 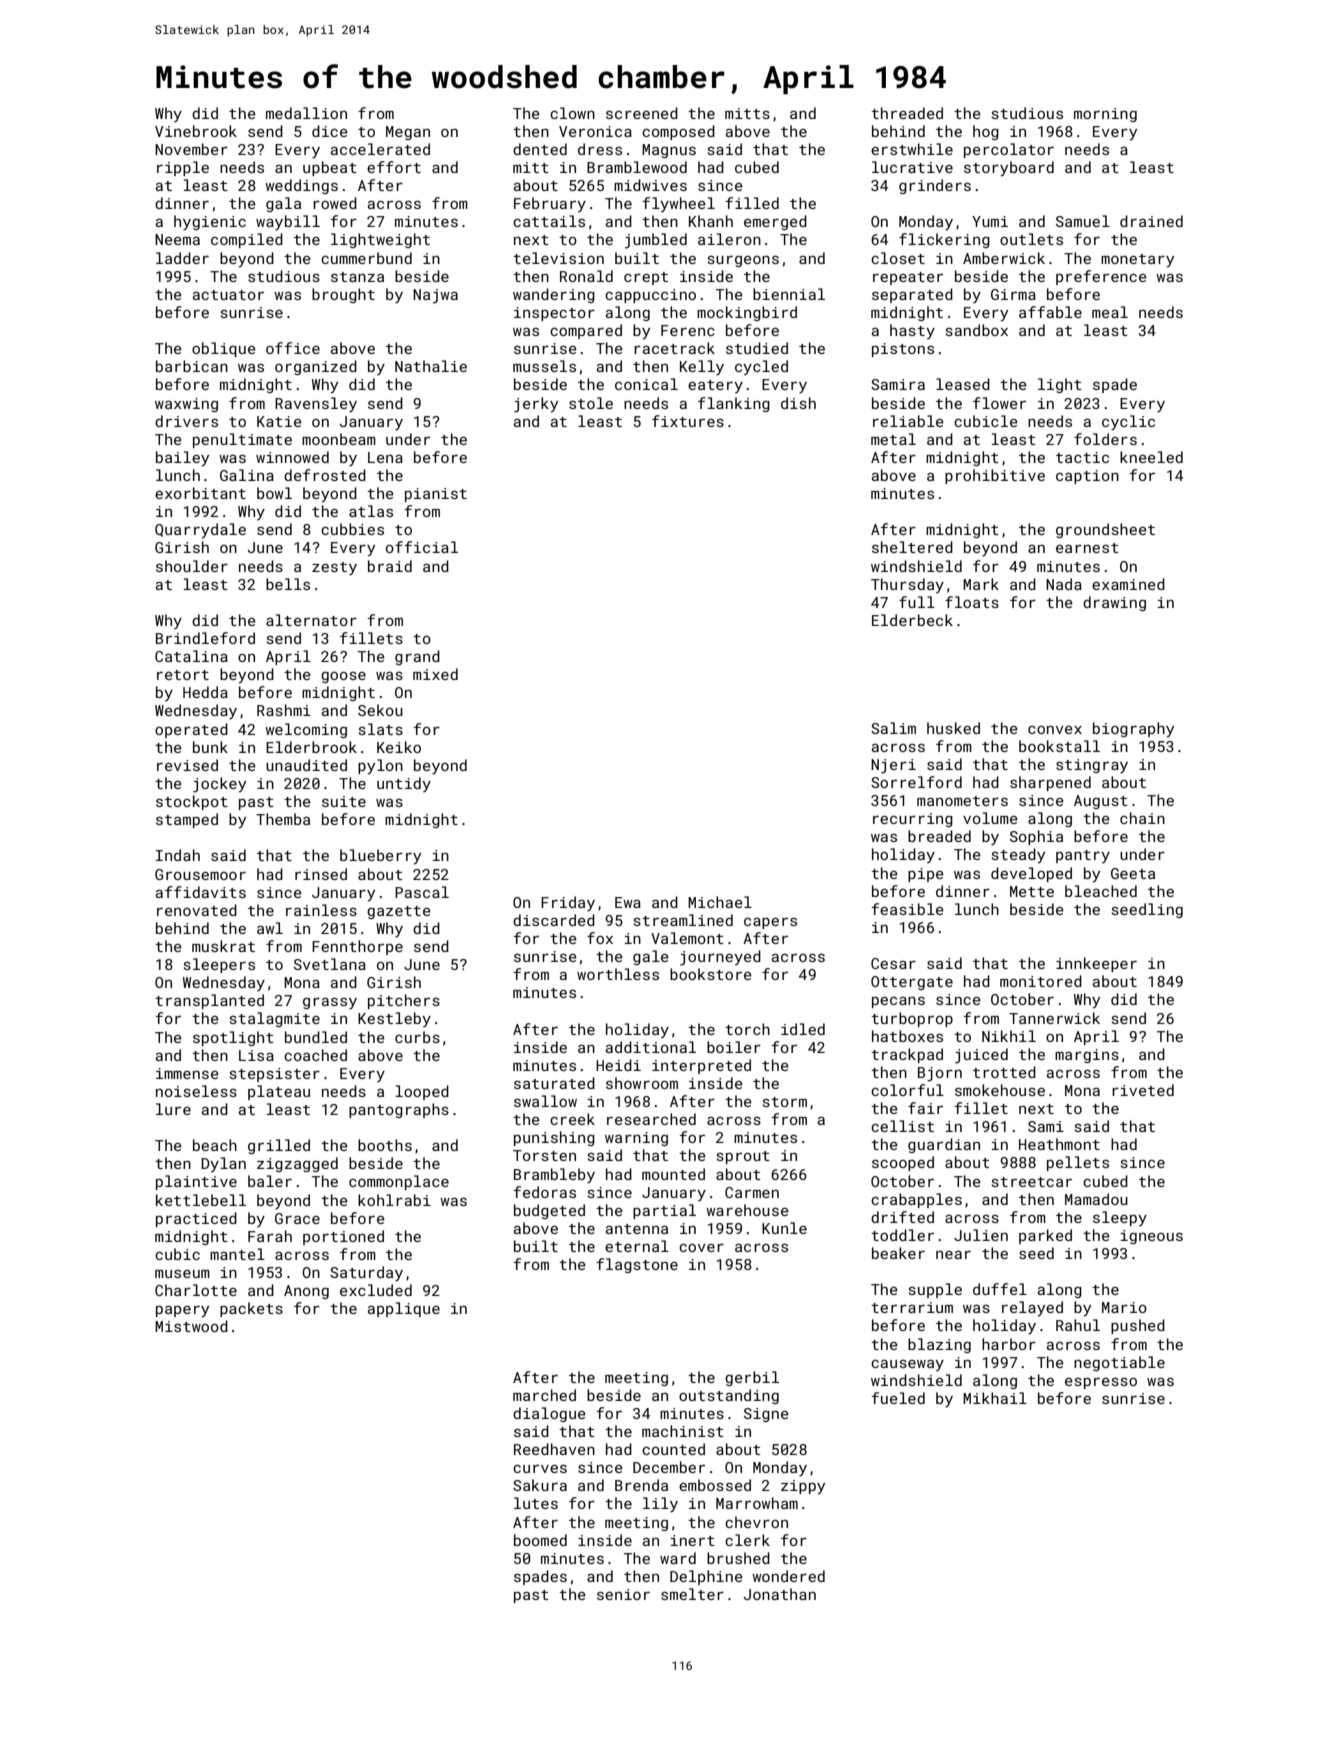 What do you see at coordinates (903, 350) in the image?
I see `pistons` at bounding box center [903, 350].
